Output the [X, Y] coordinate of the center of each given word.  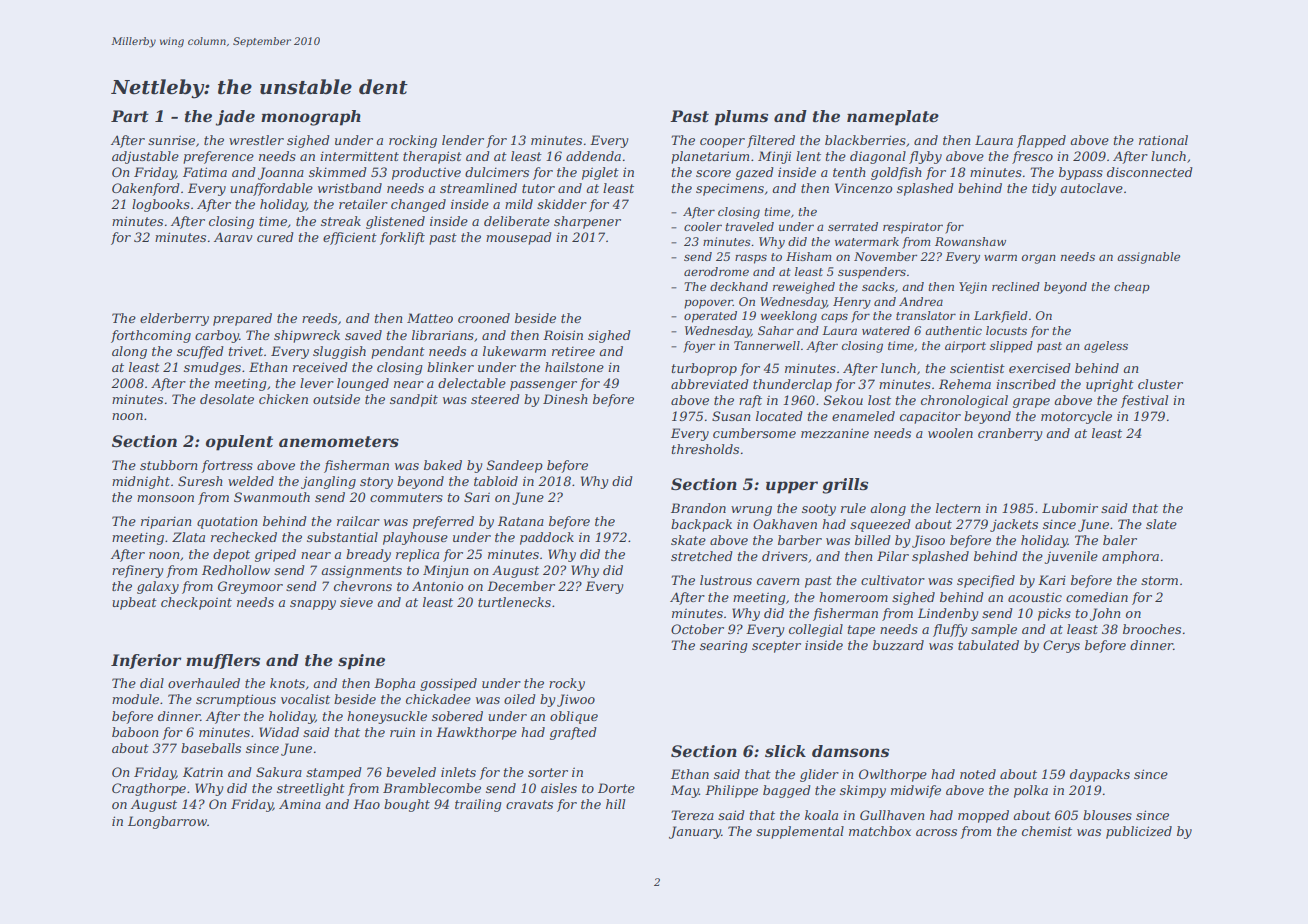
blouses [1107, 815]
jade [235, 118]
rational [1163, 140]
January [695, 832]
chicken [283, 399]
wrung [751, 511]
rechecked [244, 537]
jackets [1014, 525]
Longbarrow [167, 822]
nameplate [893, 118]
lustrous [726, 580]
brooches [1152, 629]
